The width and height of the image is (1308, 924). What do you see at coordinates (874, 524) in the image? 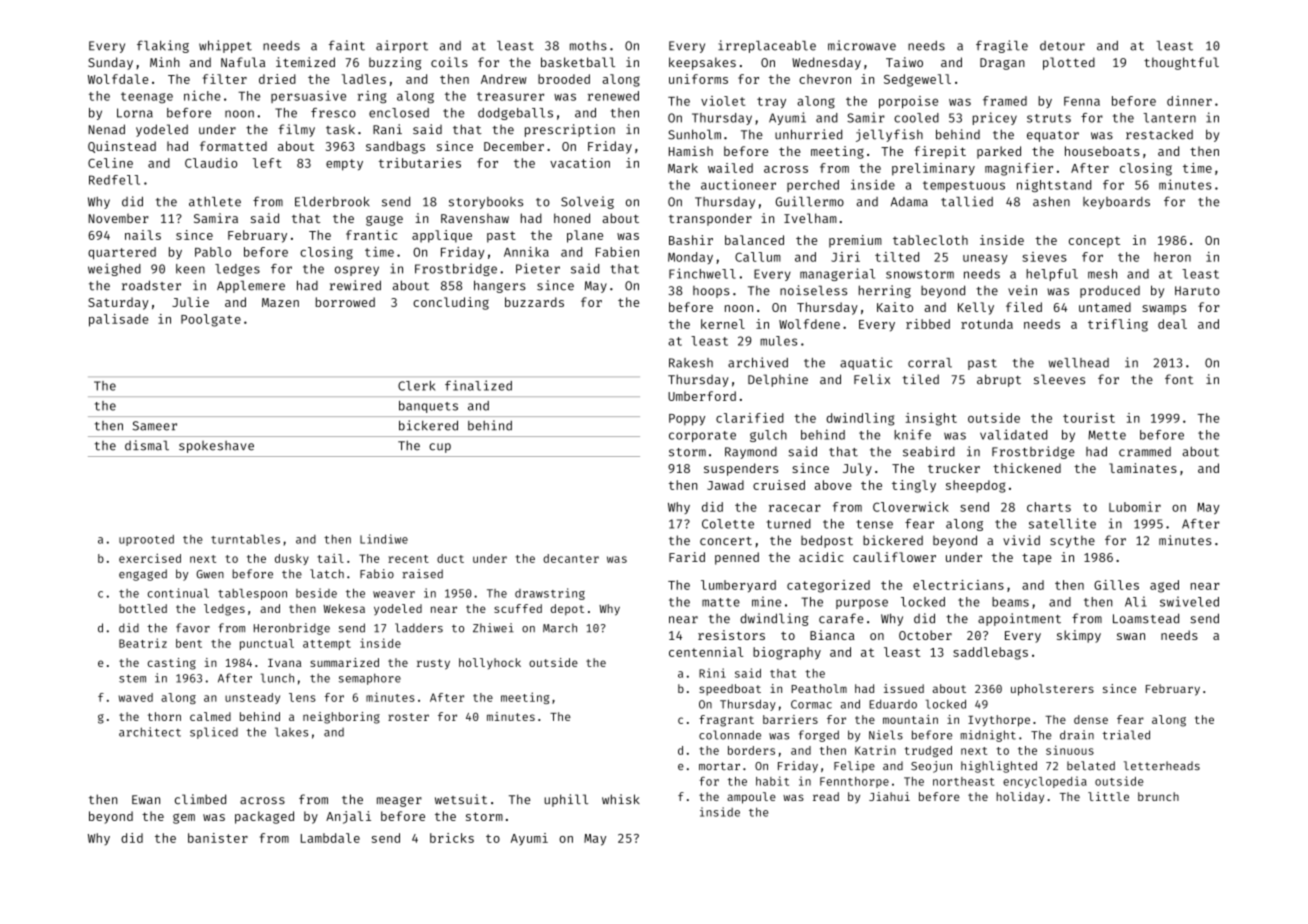
I see `tense` at bounding box center [874, 524].
